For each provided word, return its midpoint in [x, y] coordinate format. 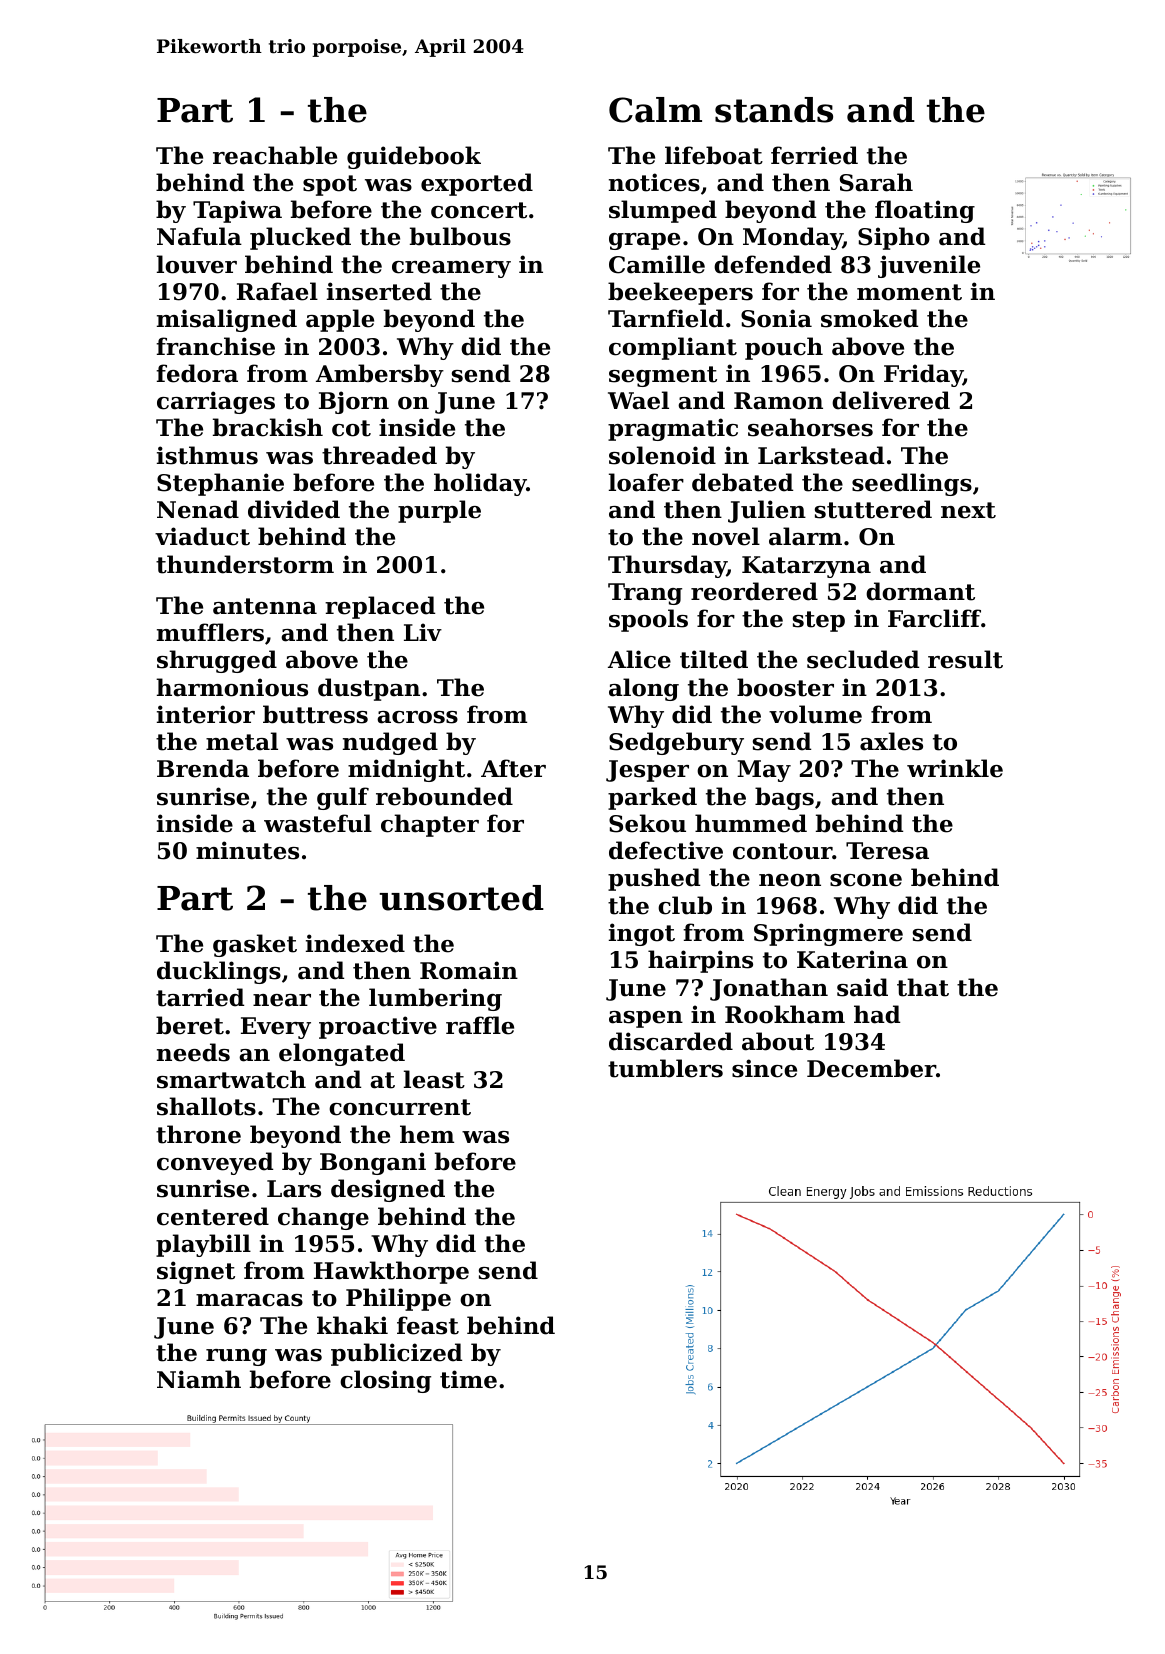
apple [340, 320]
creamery [451, 269]
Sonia [776, 318]
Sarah [876, 182]
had [877, 1014]
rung [236, 1357]
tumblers [665, 1068]
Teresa [887, 851]
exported [477, 184]
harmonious [232, 687]
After [513, 768]
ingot [642, 934]
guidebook [414, 157]
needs [193, 1052]
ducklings [219, 972]
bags [784, 798]
